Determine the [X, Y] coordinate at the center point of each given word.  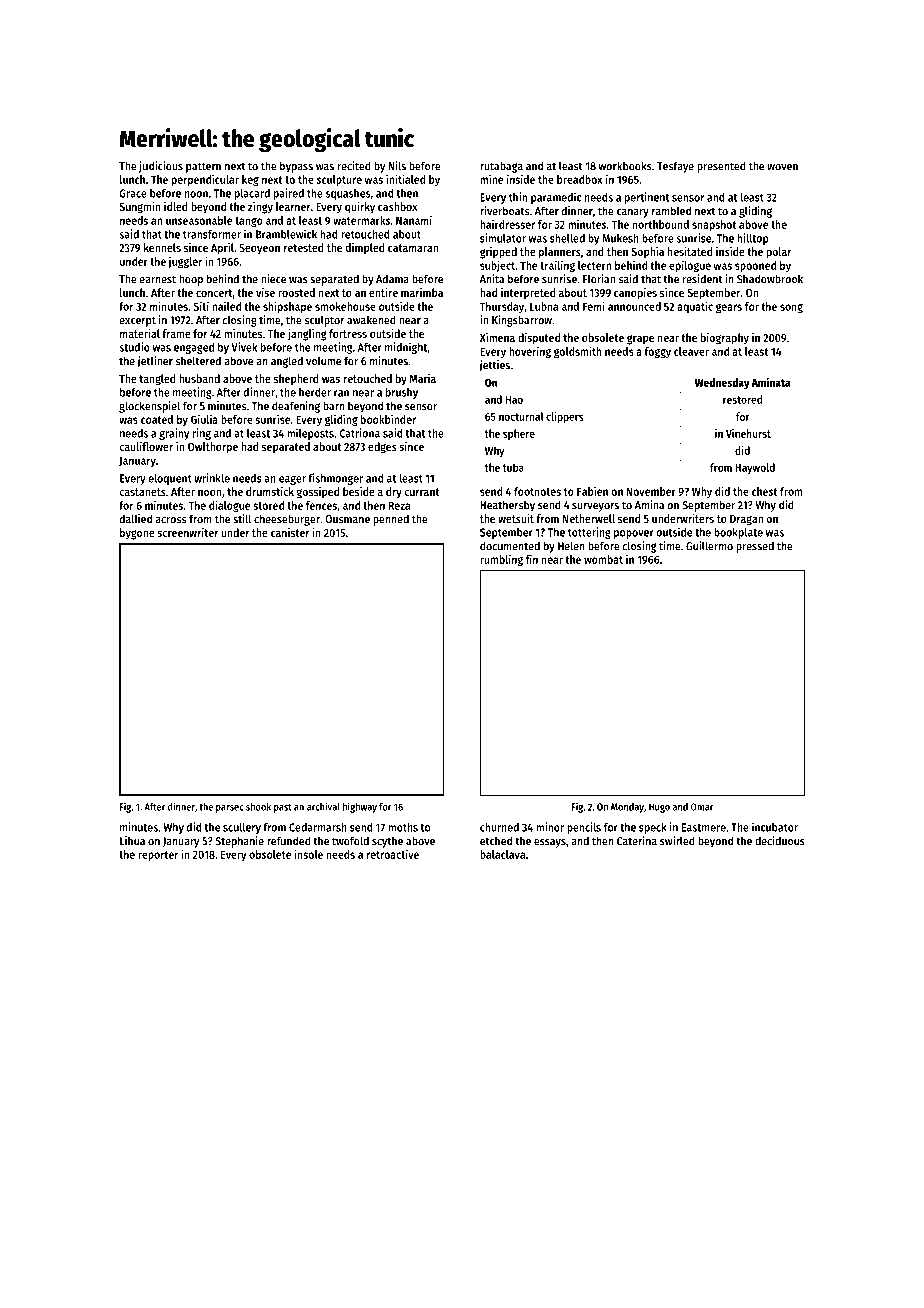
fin [532, 559]
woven [782, 167]
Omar [702, 807]
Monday [627, 808]
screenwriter [188, 532]
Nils [397, 166]
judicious [161, 167]
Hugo [659, 808]
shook [258, 807]
